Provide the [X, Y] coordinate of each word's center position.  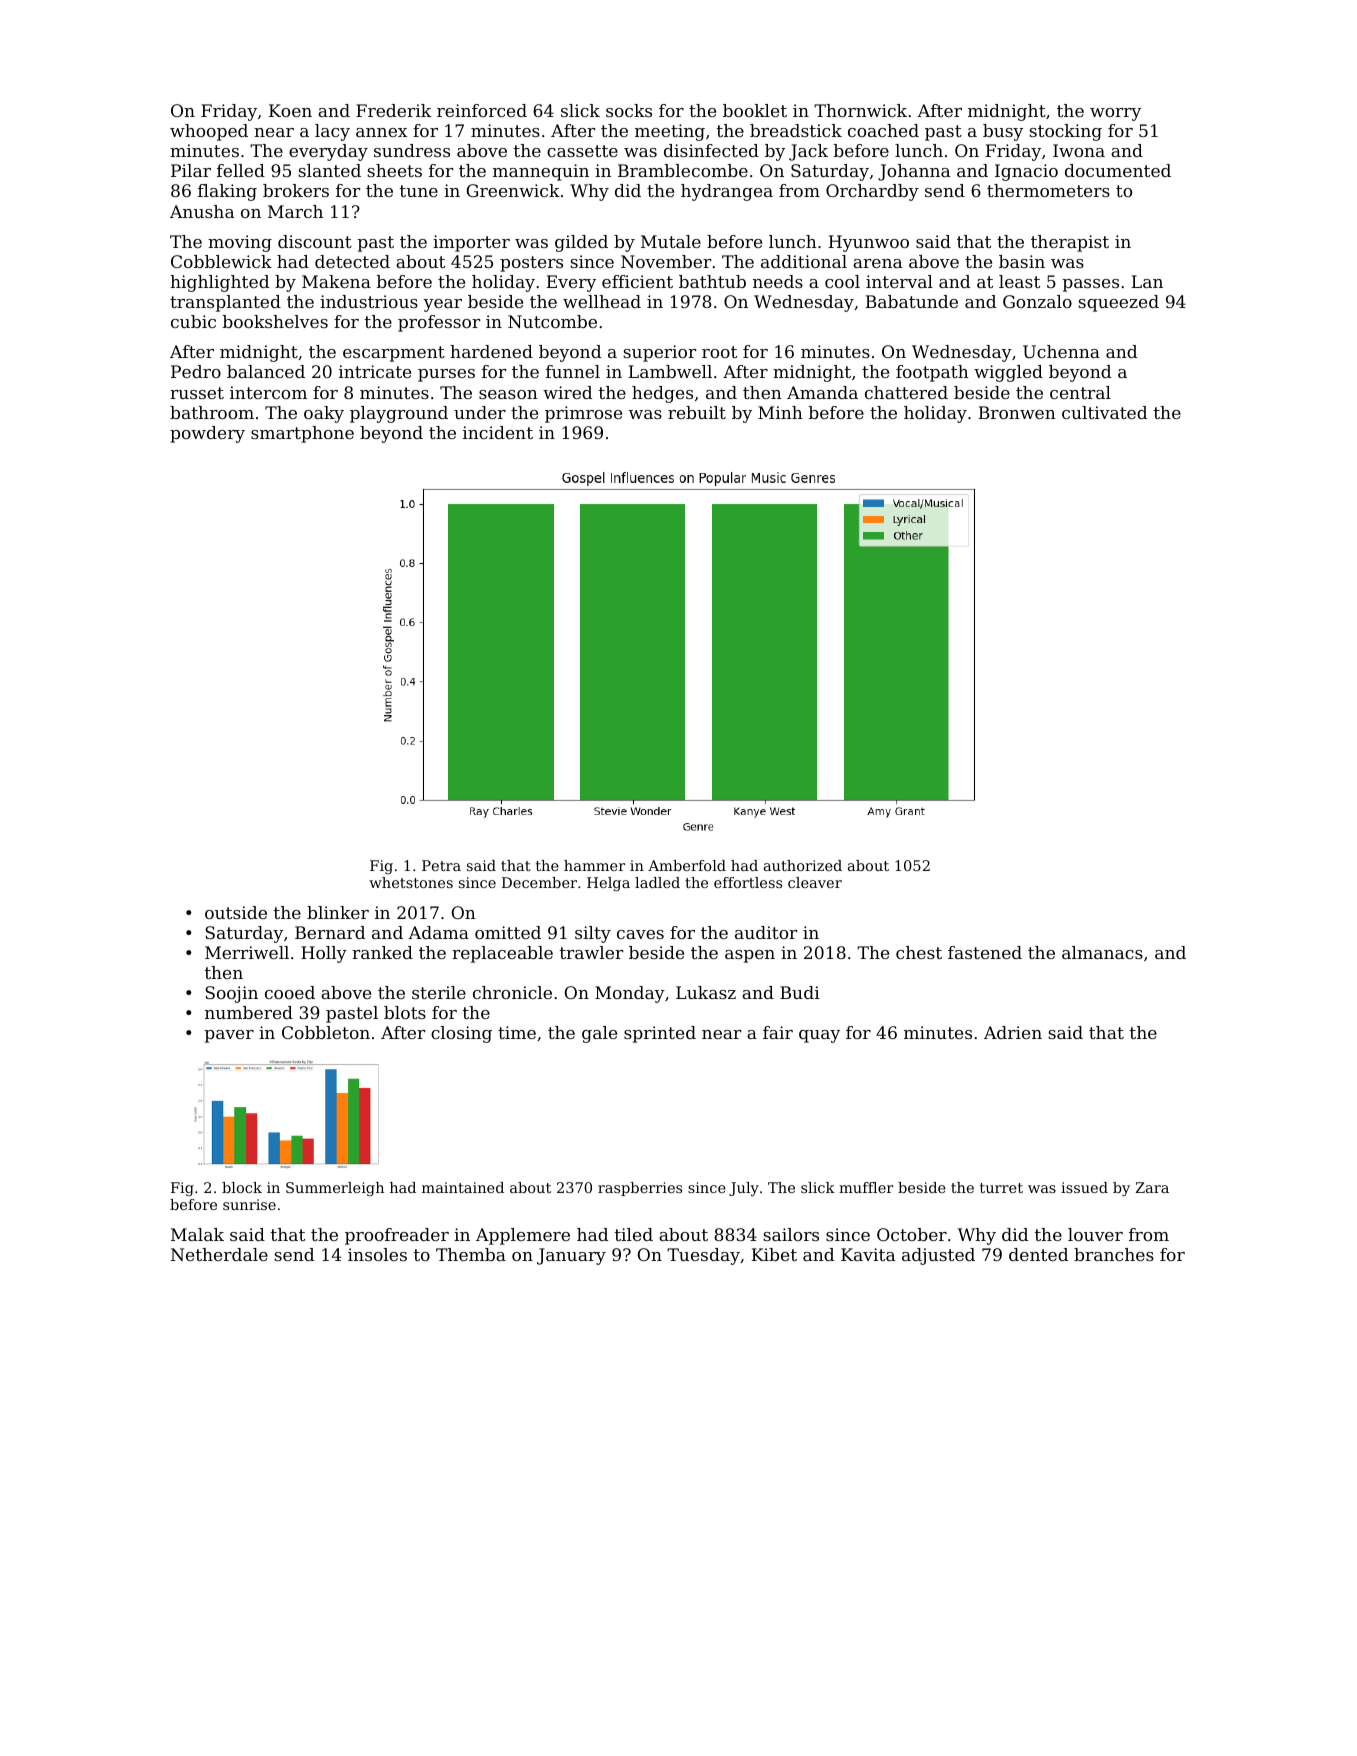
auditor [766, 932]
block [242, 1187]
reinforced [482, 110]
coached [883, 130]
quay [819, 1036]
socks [629, 110]
